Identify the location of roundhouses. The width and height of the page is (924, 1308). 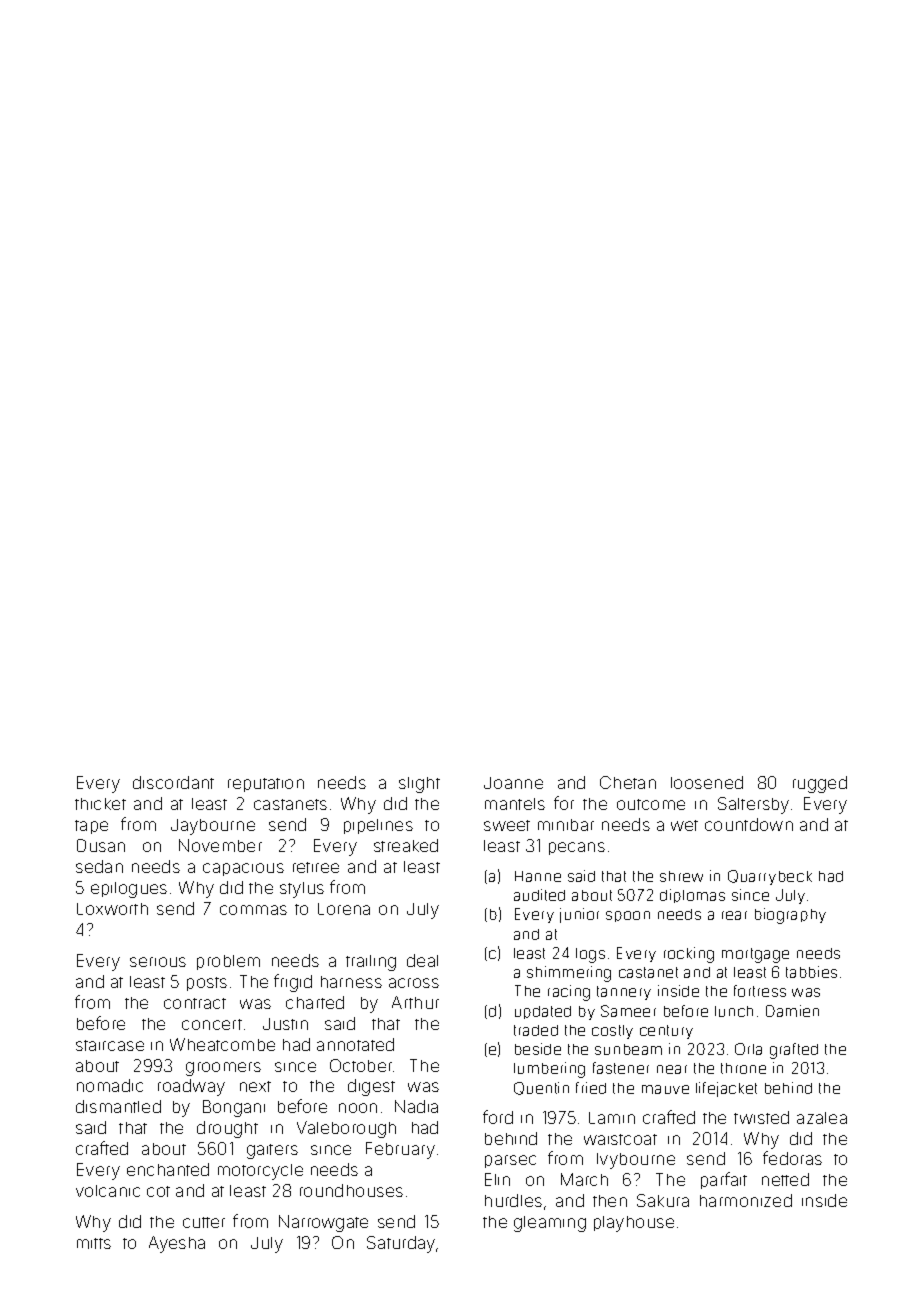
(351, 1190).
